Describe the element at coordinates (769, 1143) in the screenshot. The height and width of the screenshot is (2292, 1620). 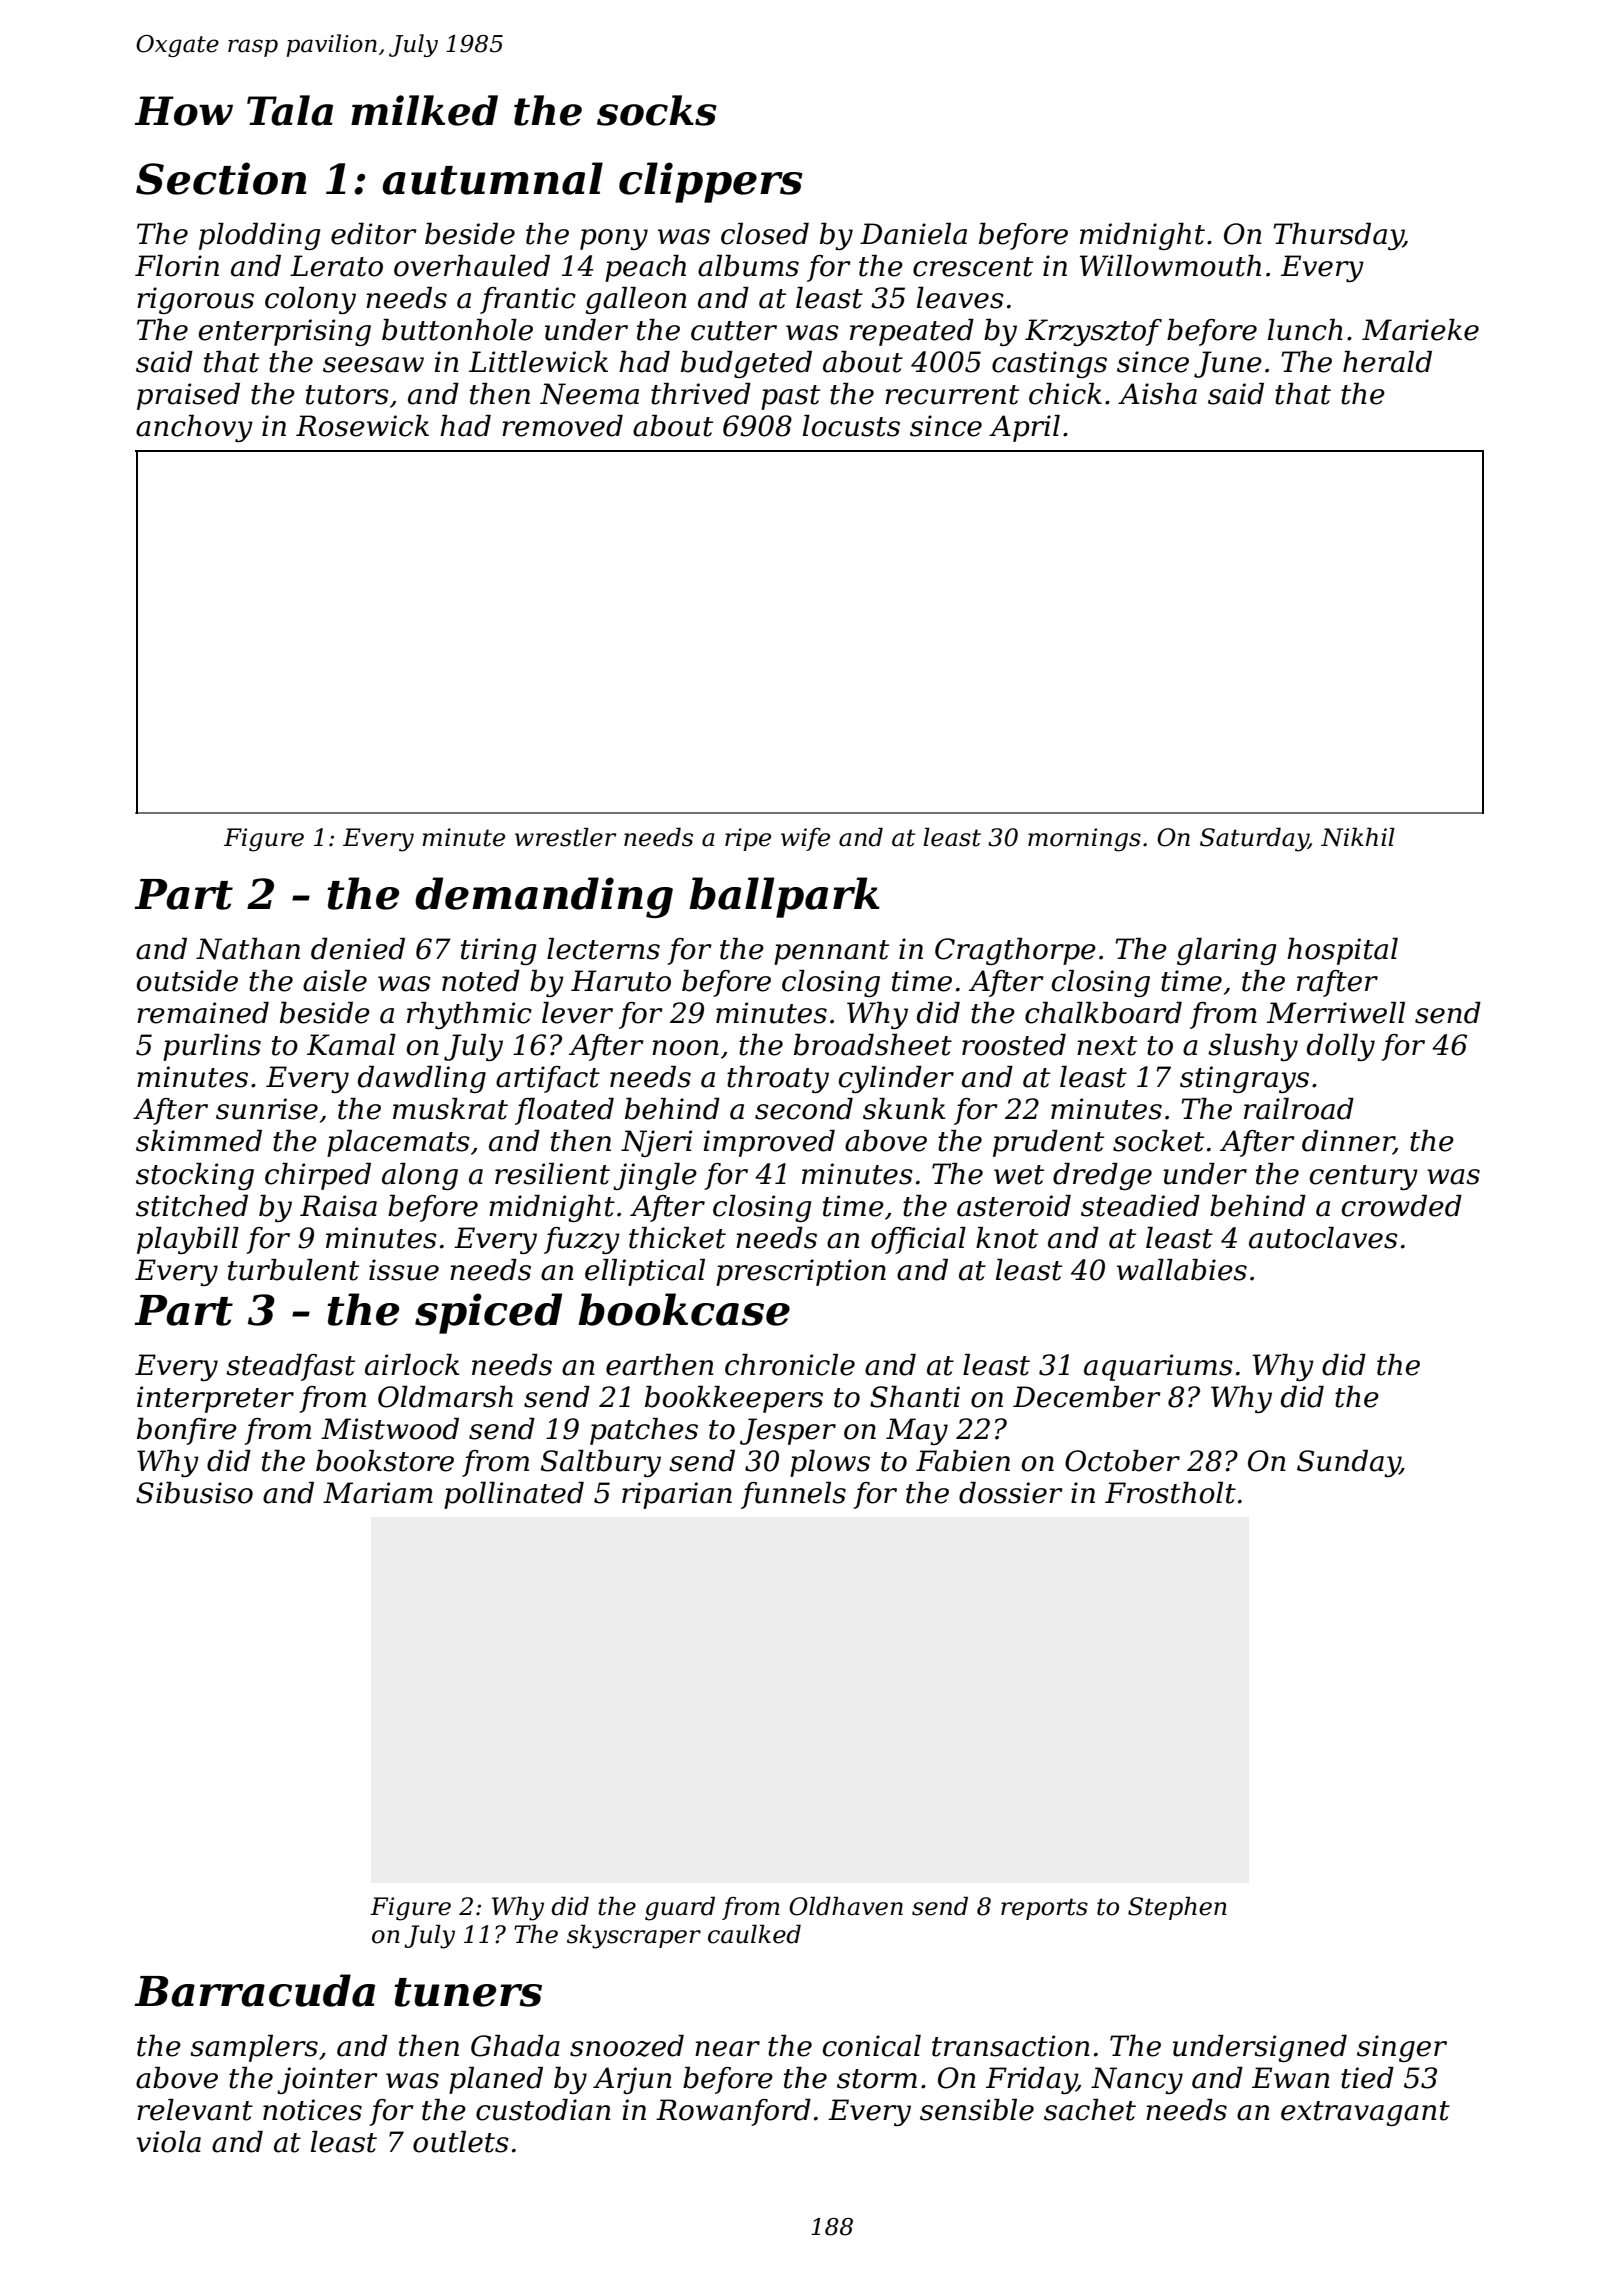
I see `improved` at that location.
